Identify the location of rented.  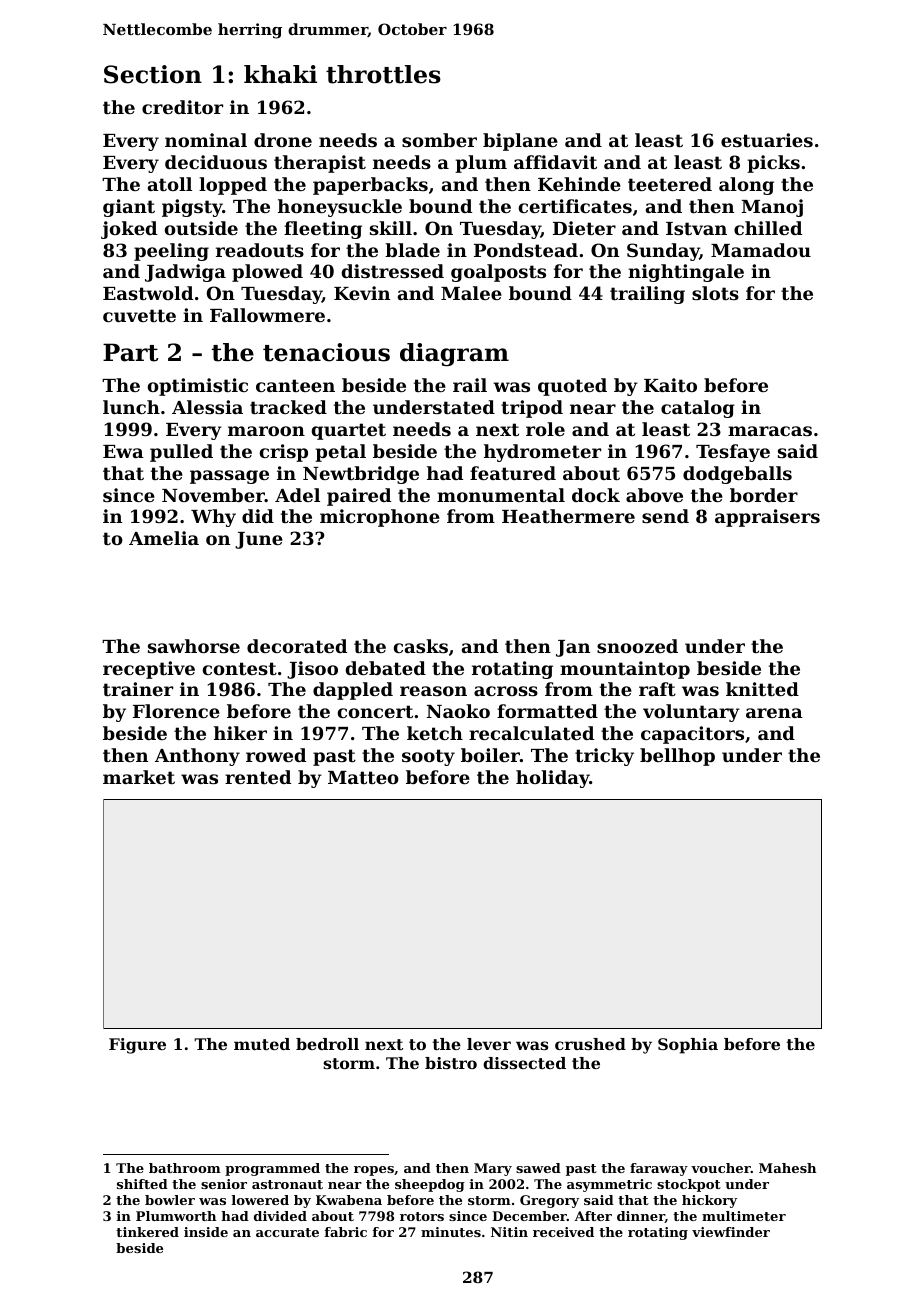
(258, 777).
